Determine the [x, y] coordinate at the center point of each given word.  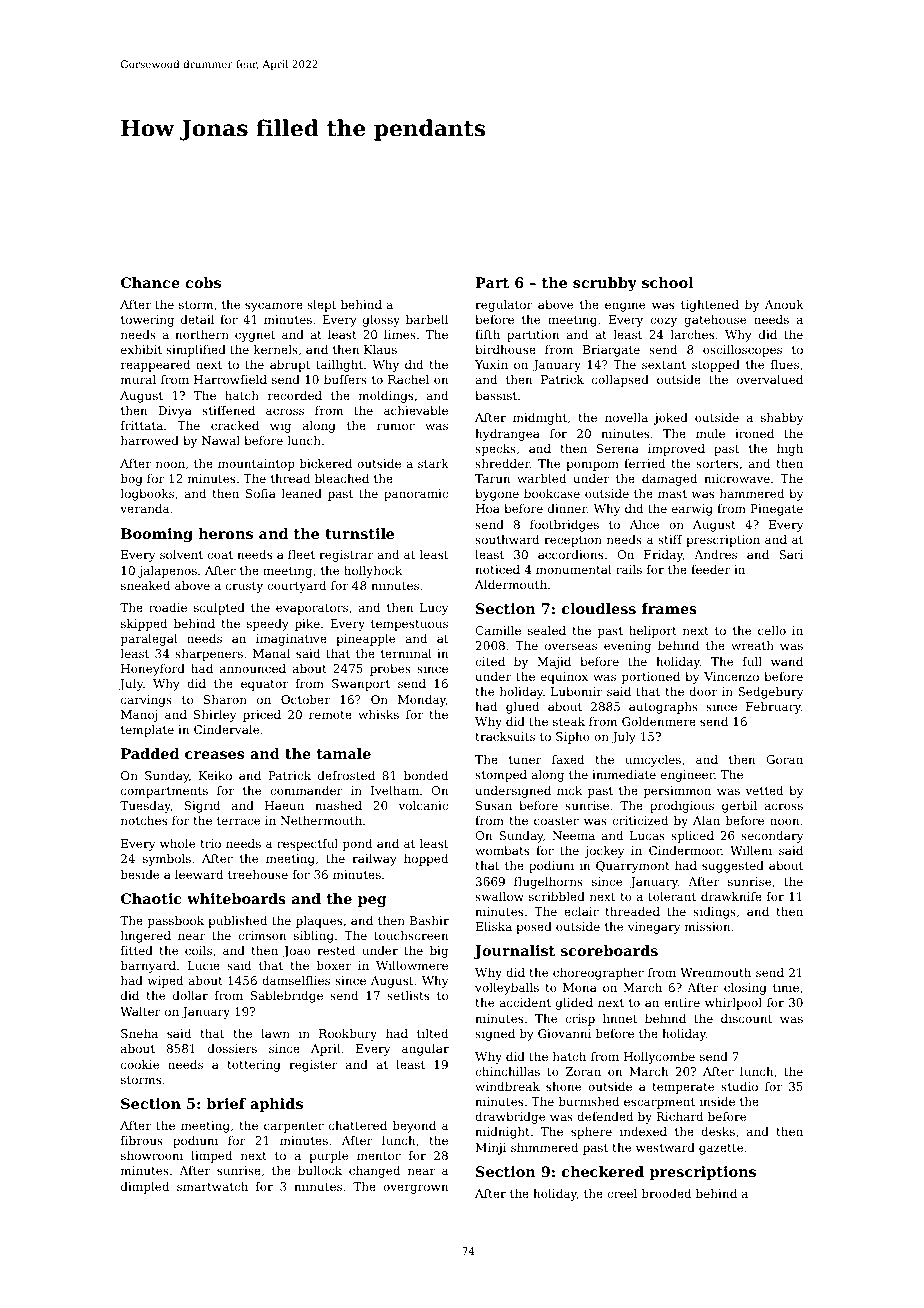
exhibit [141, 349]
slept [321, 306]
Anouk [784, 304]
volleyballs [507, 989]
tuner [525, 760]
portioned [651, 678]
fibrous [142, 1140]
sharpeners [209, 655]
